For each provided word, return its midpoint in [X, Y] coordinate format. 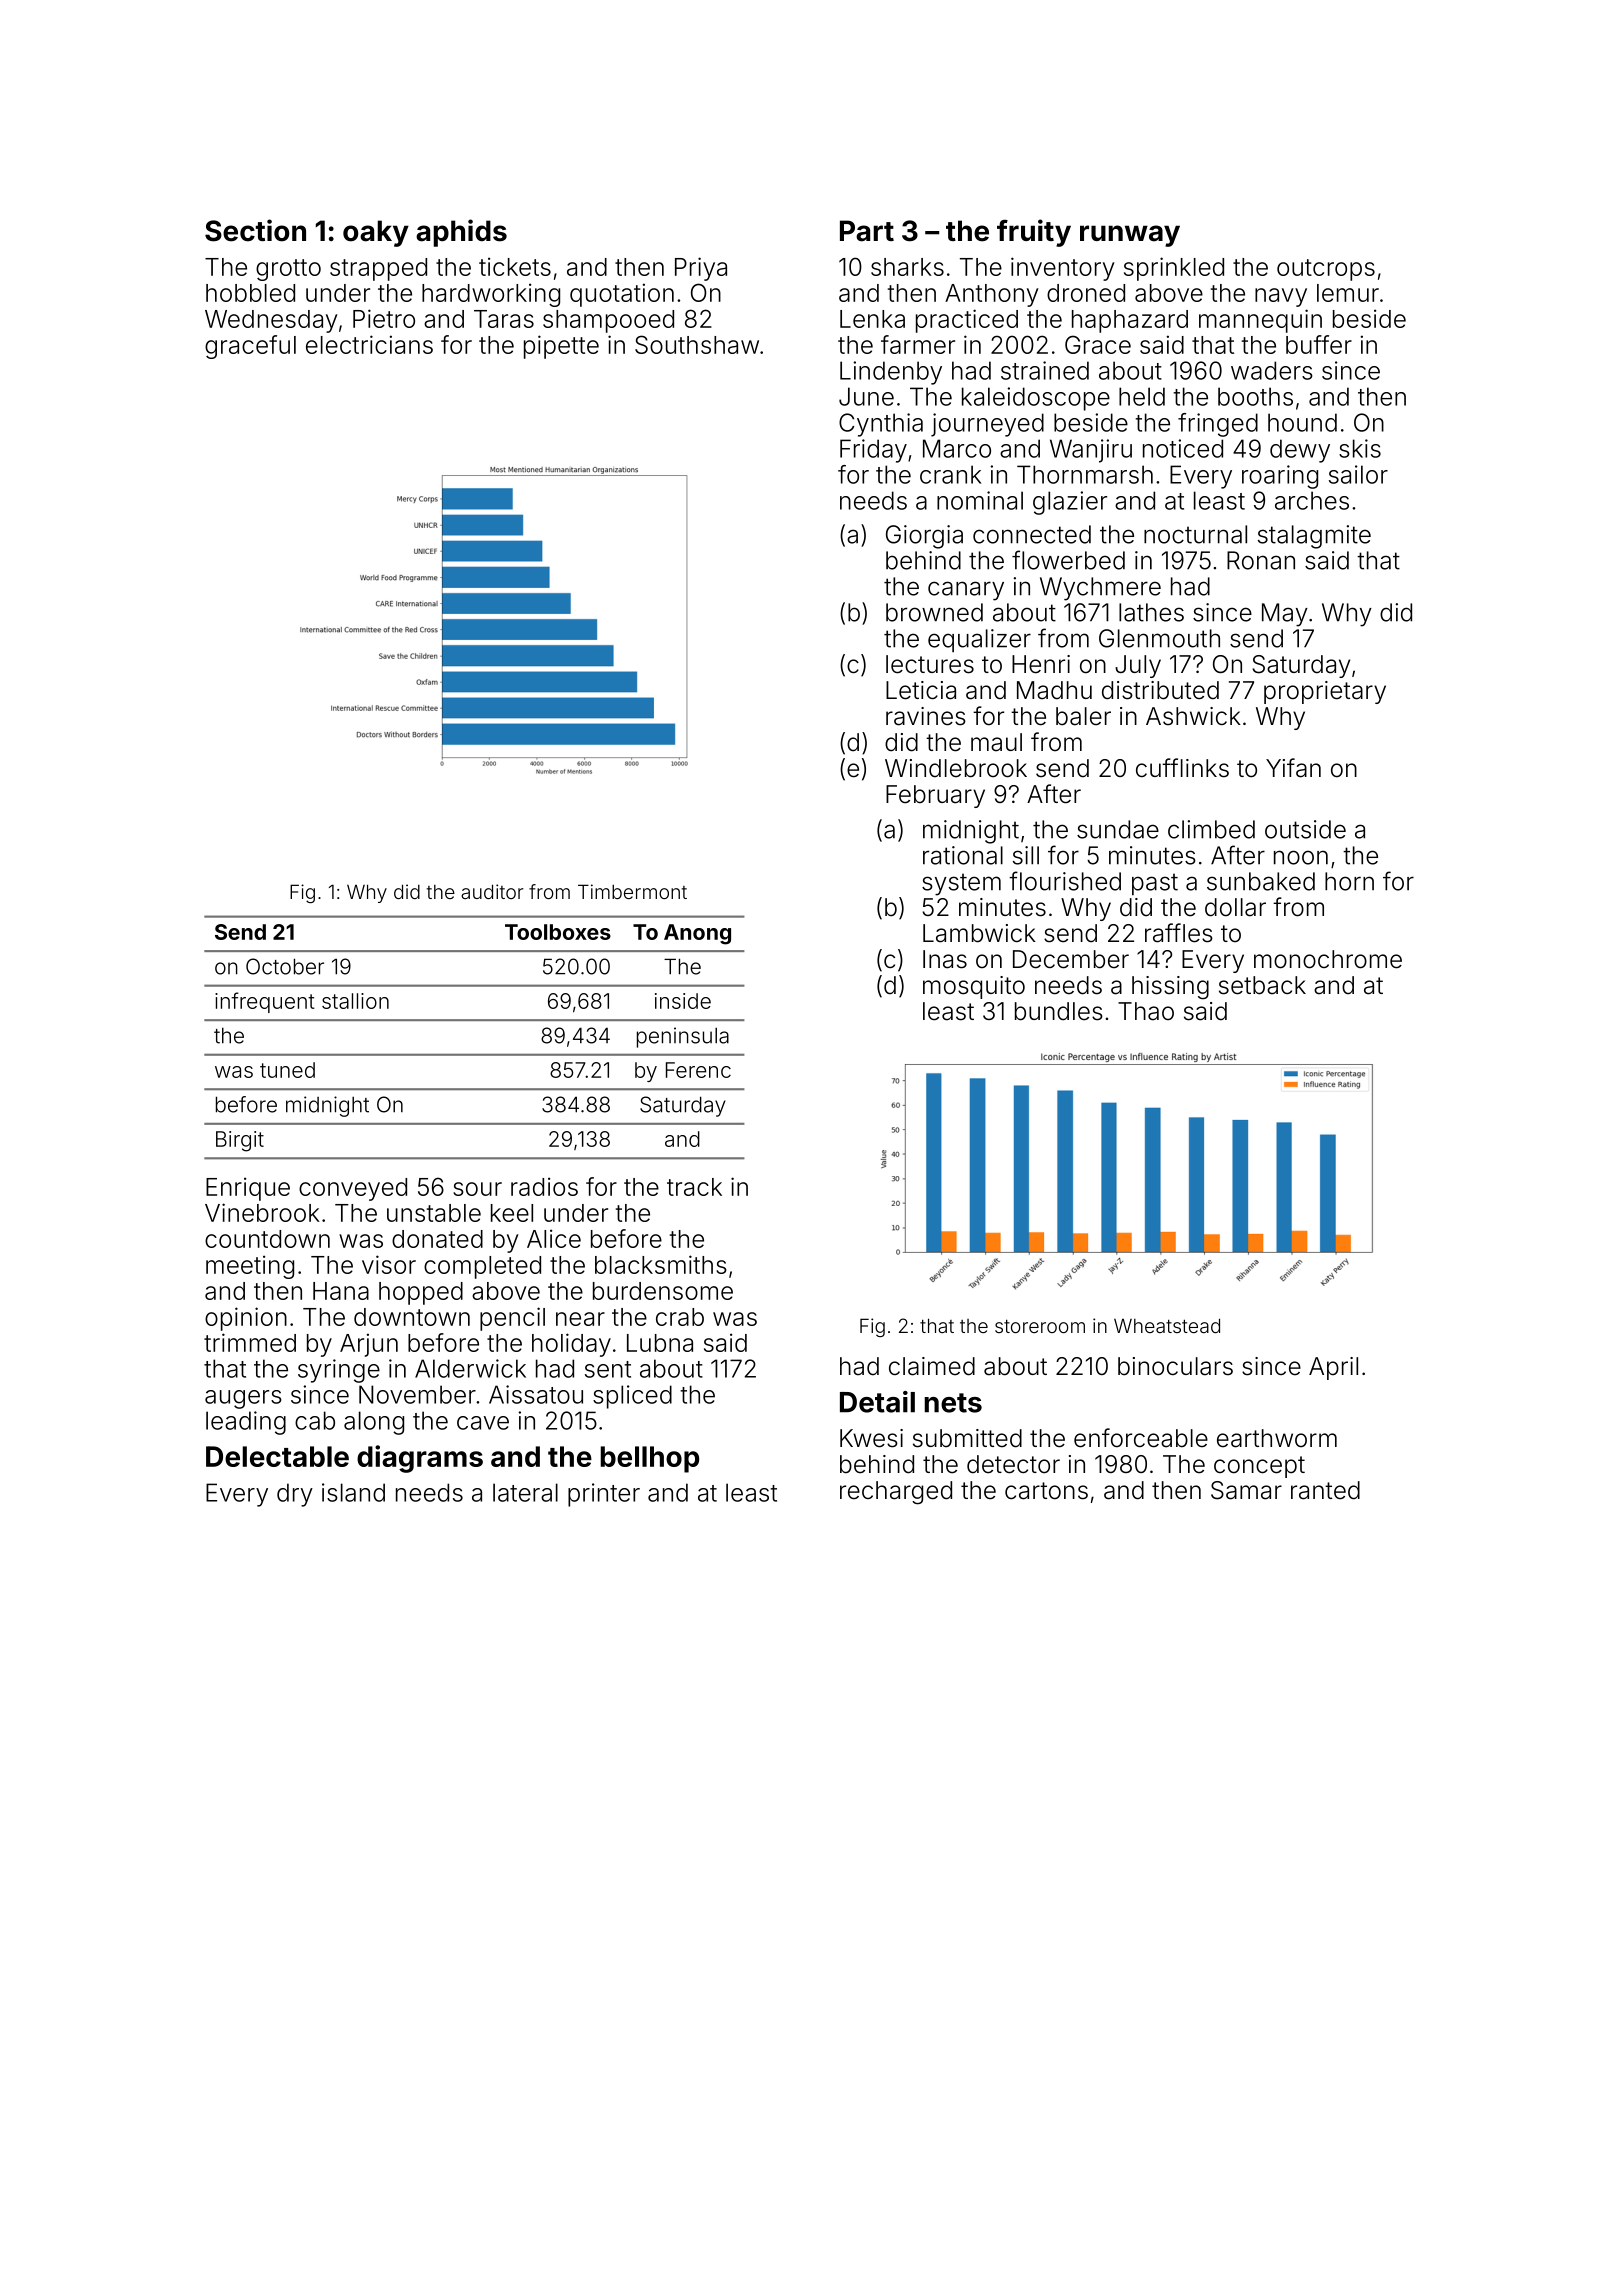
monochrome [1328, 959]
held [1142, 396]
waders [1272, 370]
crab [680, 1317]
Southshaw [697, 344]
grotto [288, 270]
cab [315, 1420]
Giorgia [924, 537]
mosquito [974, 987]
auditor [492, 891]
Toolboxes [558, 932]
